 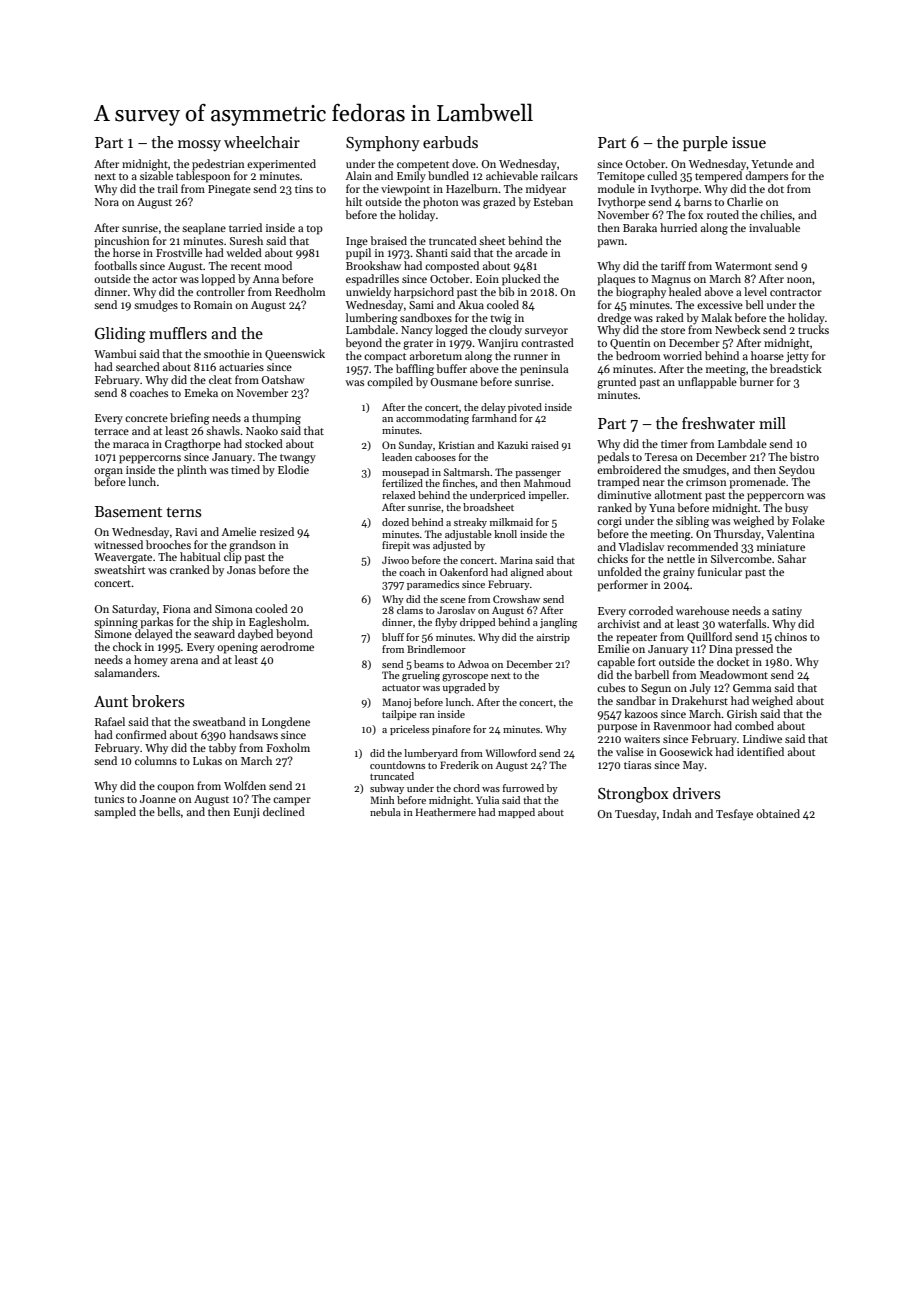 What do you see at coordinates (382, 800) in the document?
I see `Minh` at bounding box center [382, 800].
